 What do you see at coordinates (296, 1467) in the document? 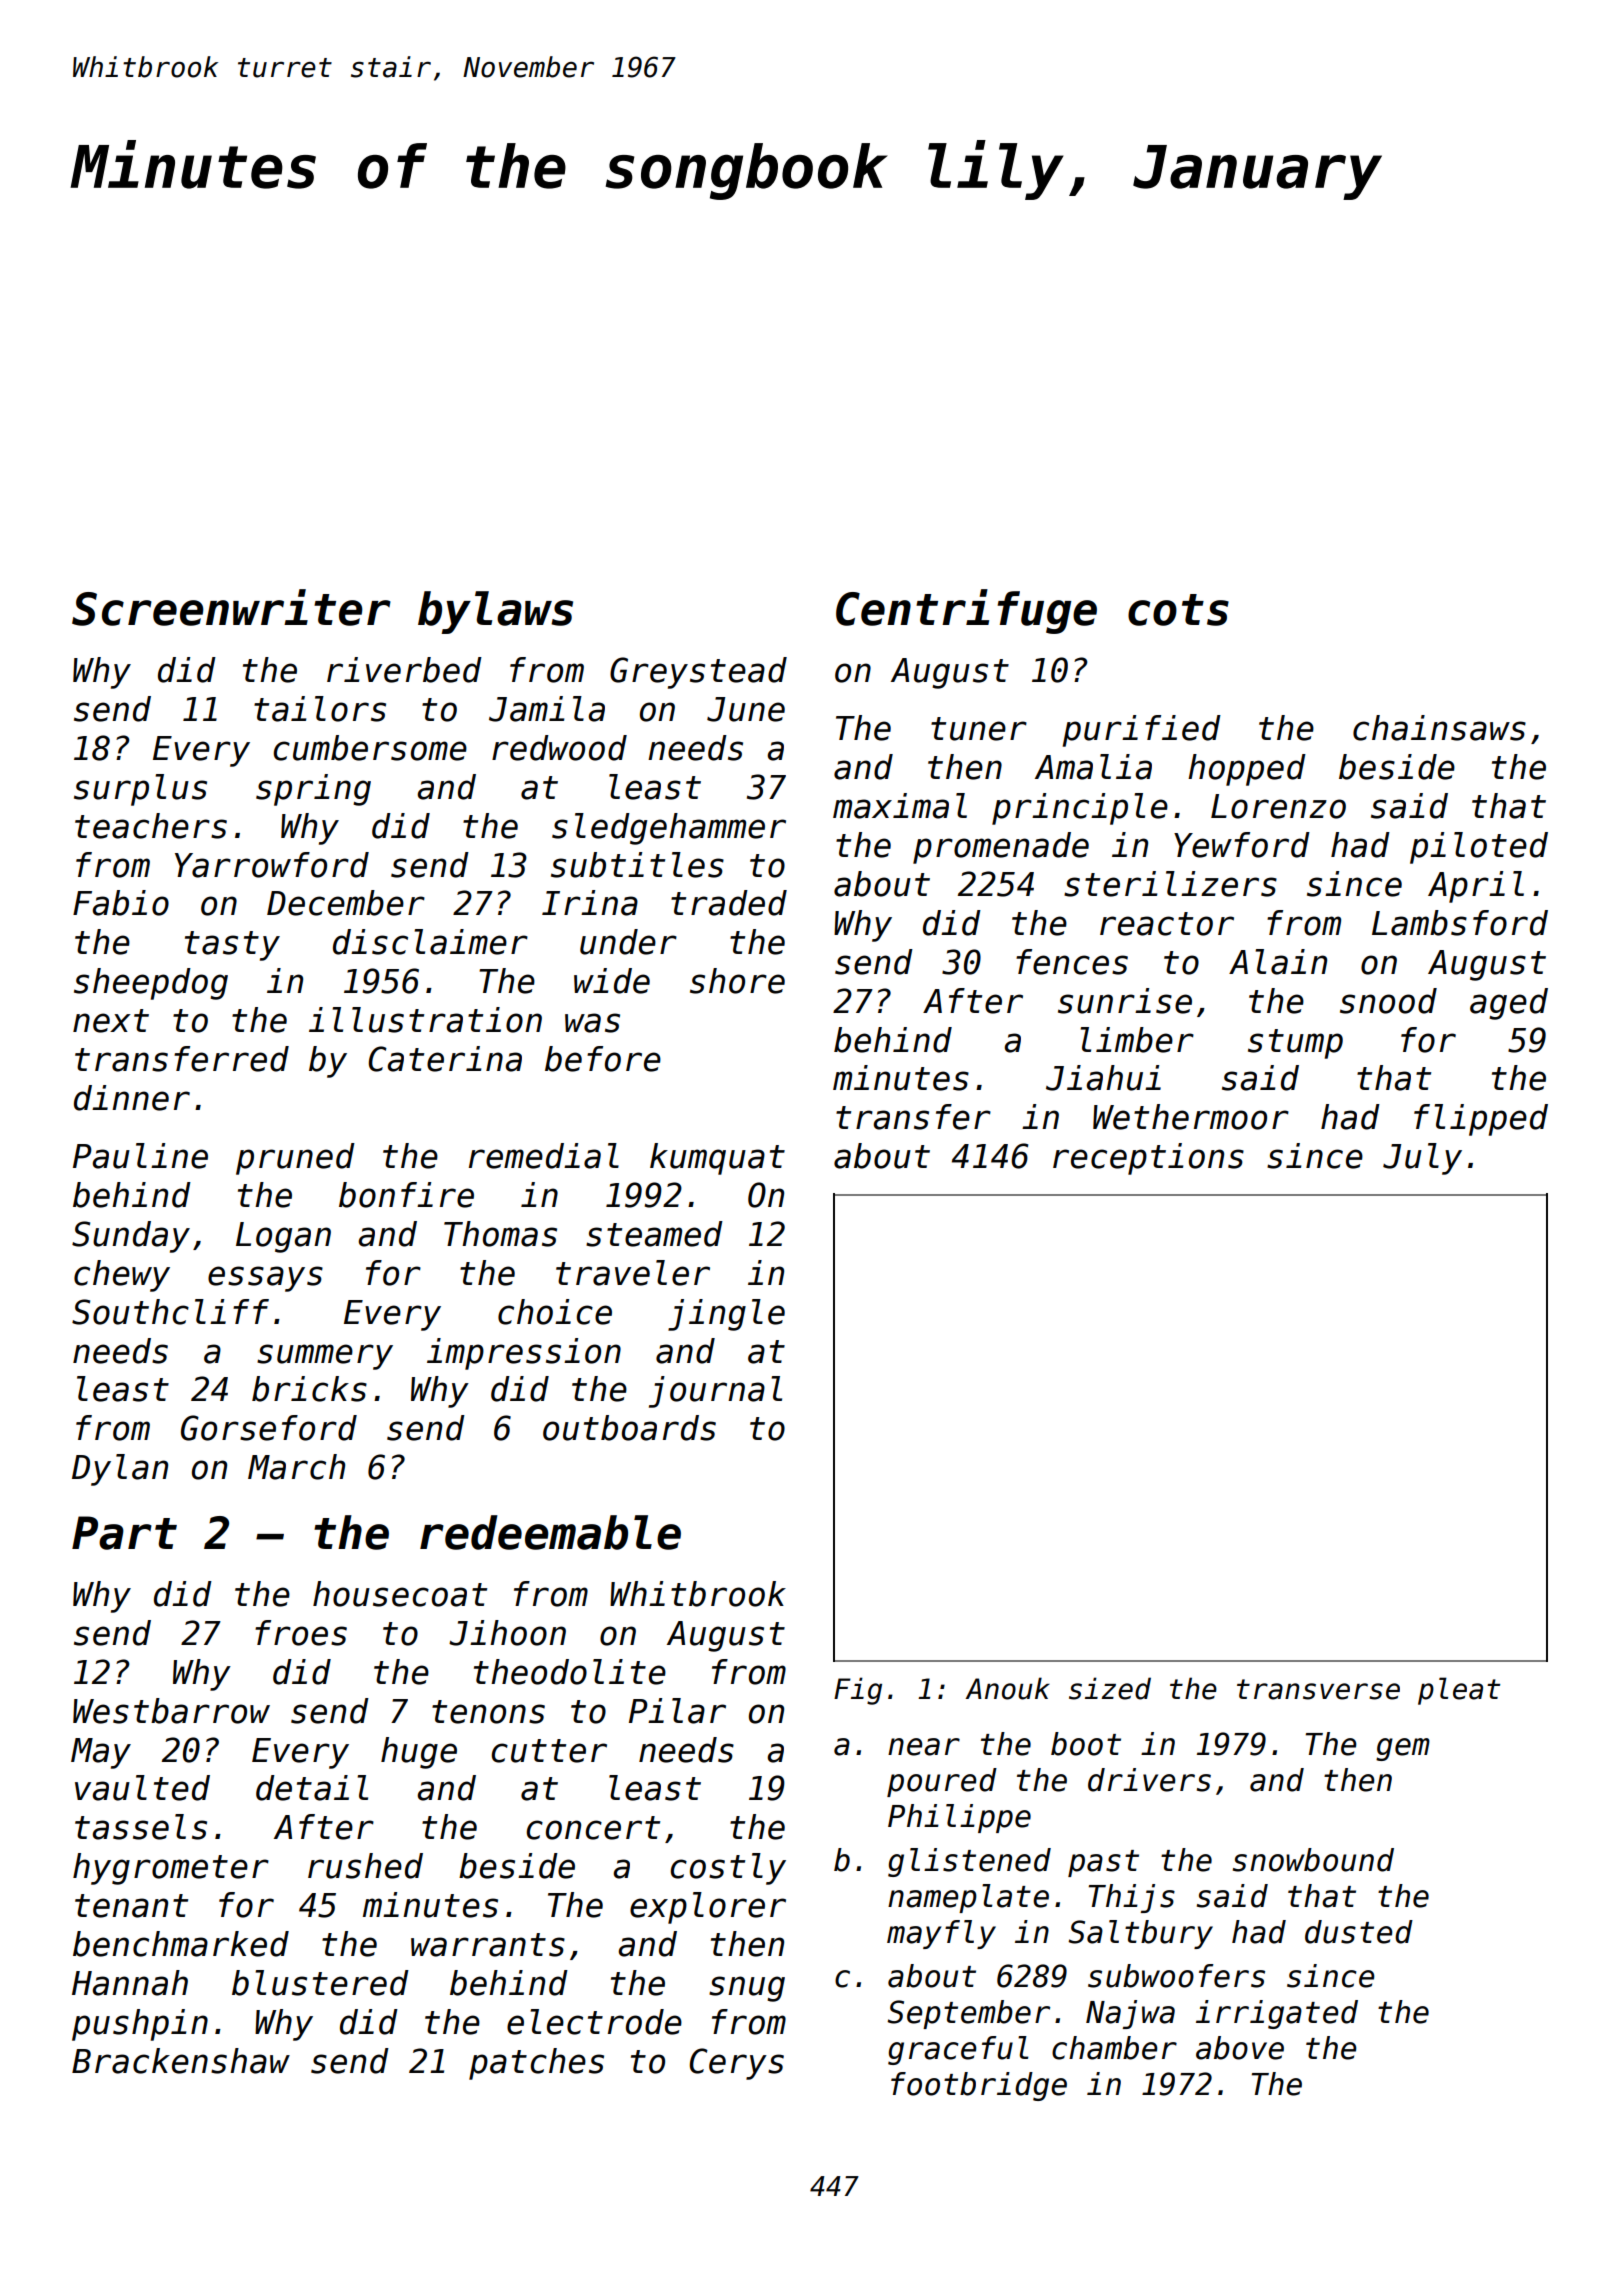
I see `March` at bounding box center [296, 1467].
